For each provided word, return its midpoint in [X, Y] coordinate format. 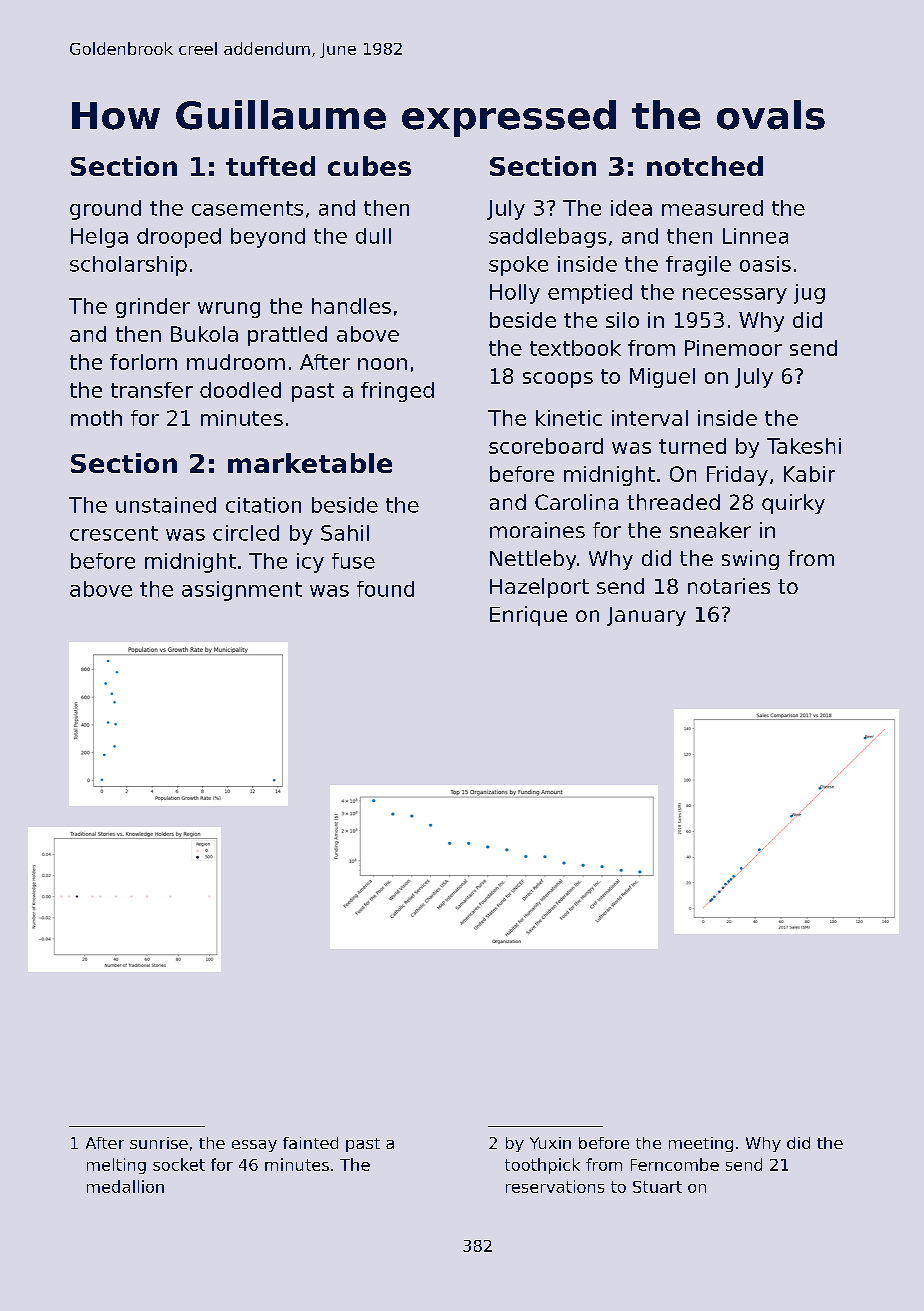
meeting [701, 1144]
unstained [166, 505]
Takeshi [804, 446]
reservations [555, 1186]
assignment [242, 591]
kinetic [569, 418]
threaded [673, 502]
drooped [179, 238]
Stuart [657, 1187]
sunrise [159, 1143]
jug [809, 294]
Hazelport [539, 588]
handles [351, 306]
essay [254, 1146]
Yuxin [550, 1143]
